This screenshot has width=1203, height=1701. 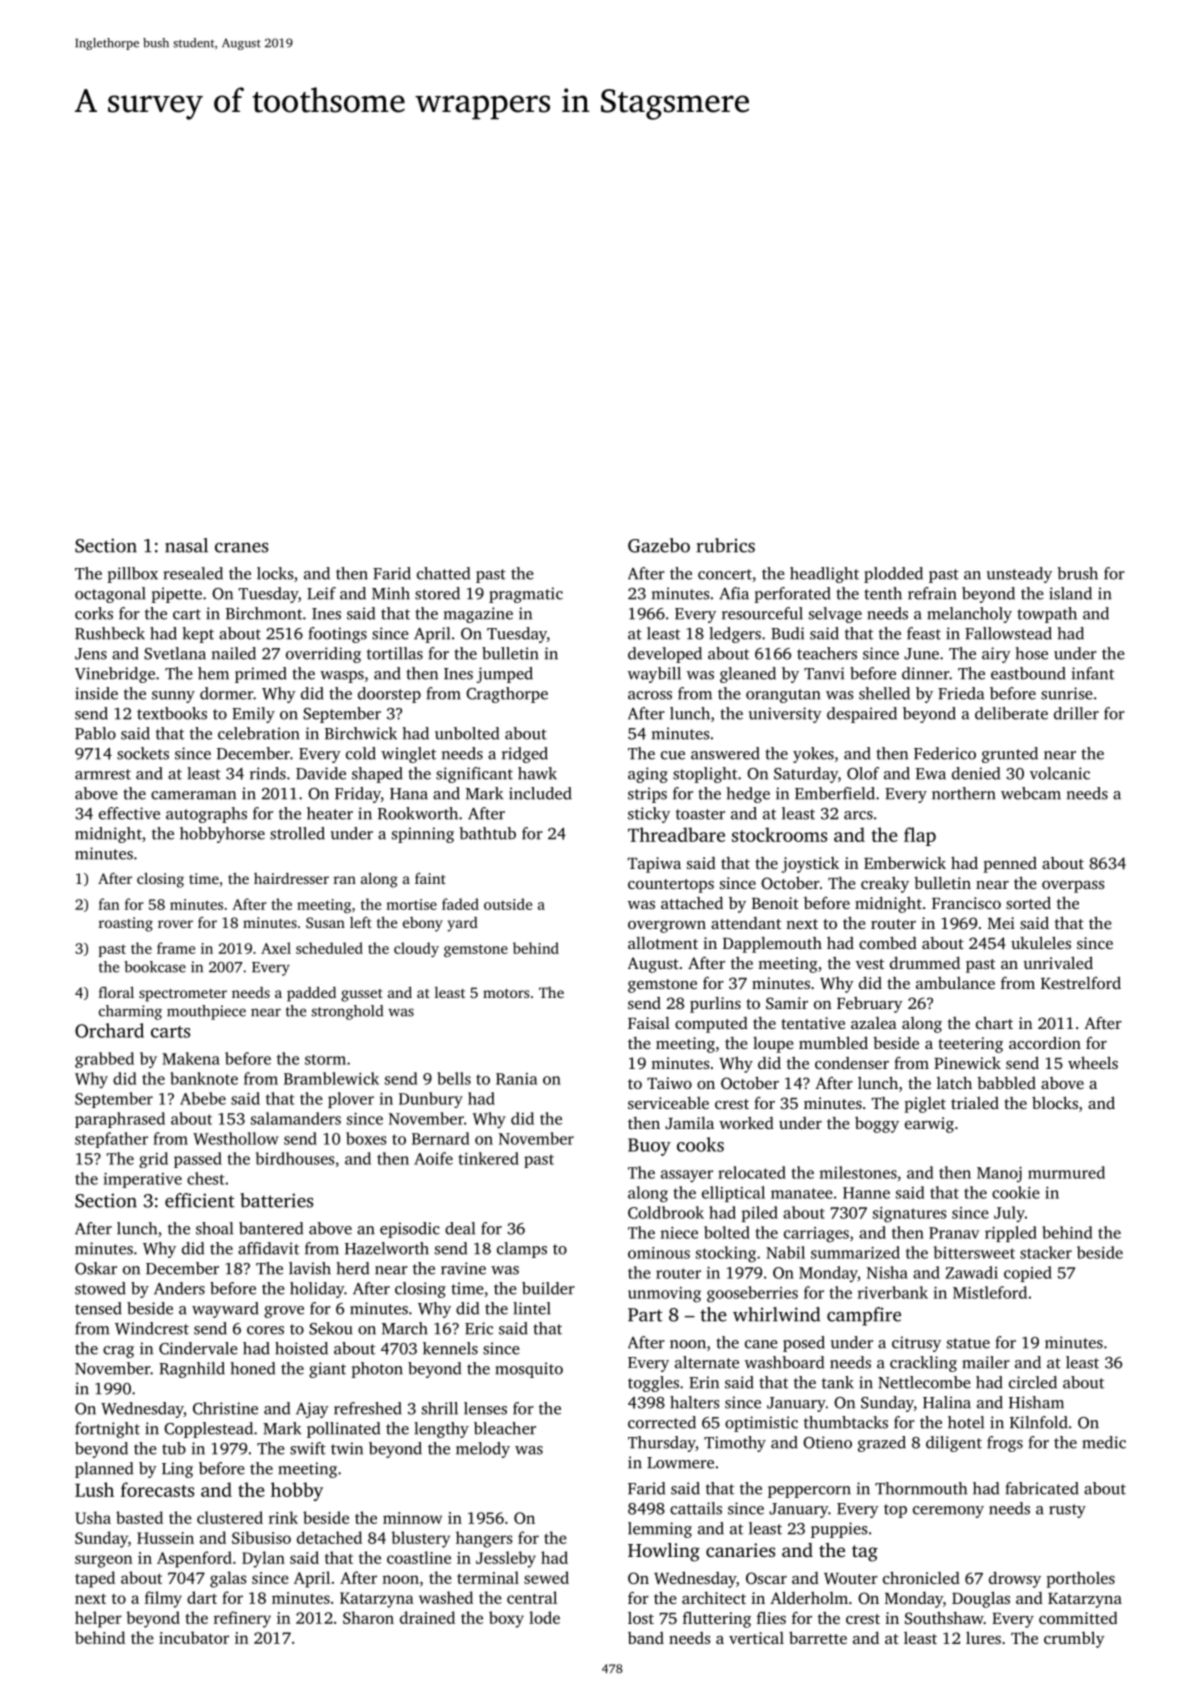 What do you see at coordinates (463, 1268) in the screenshot?
I see `ravine` at bounding box center [463, 1268].
